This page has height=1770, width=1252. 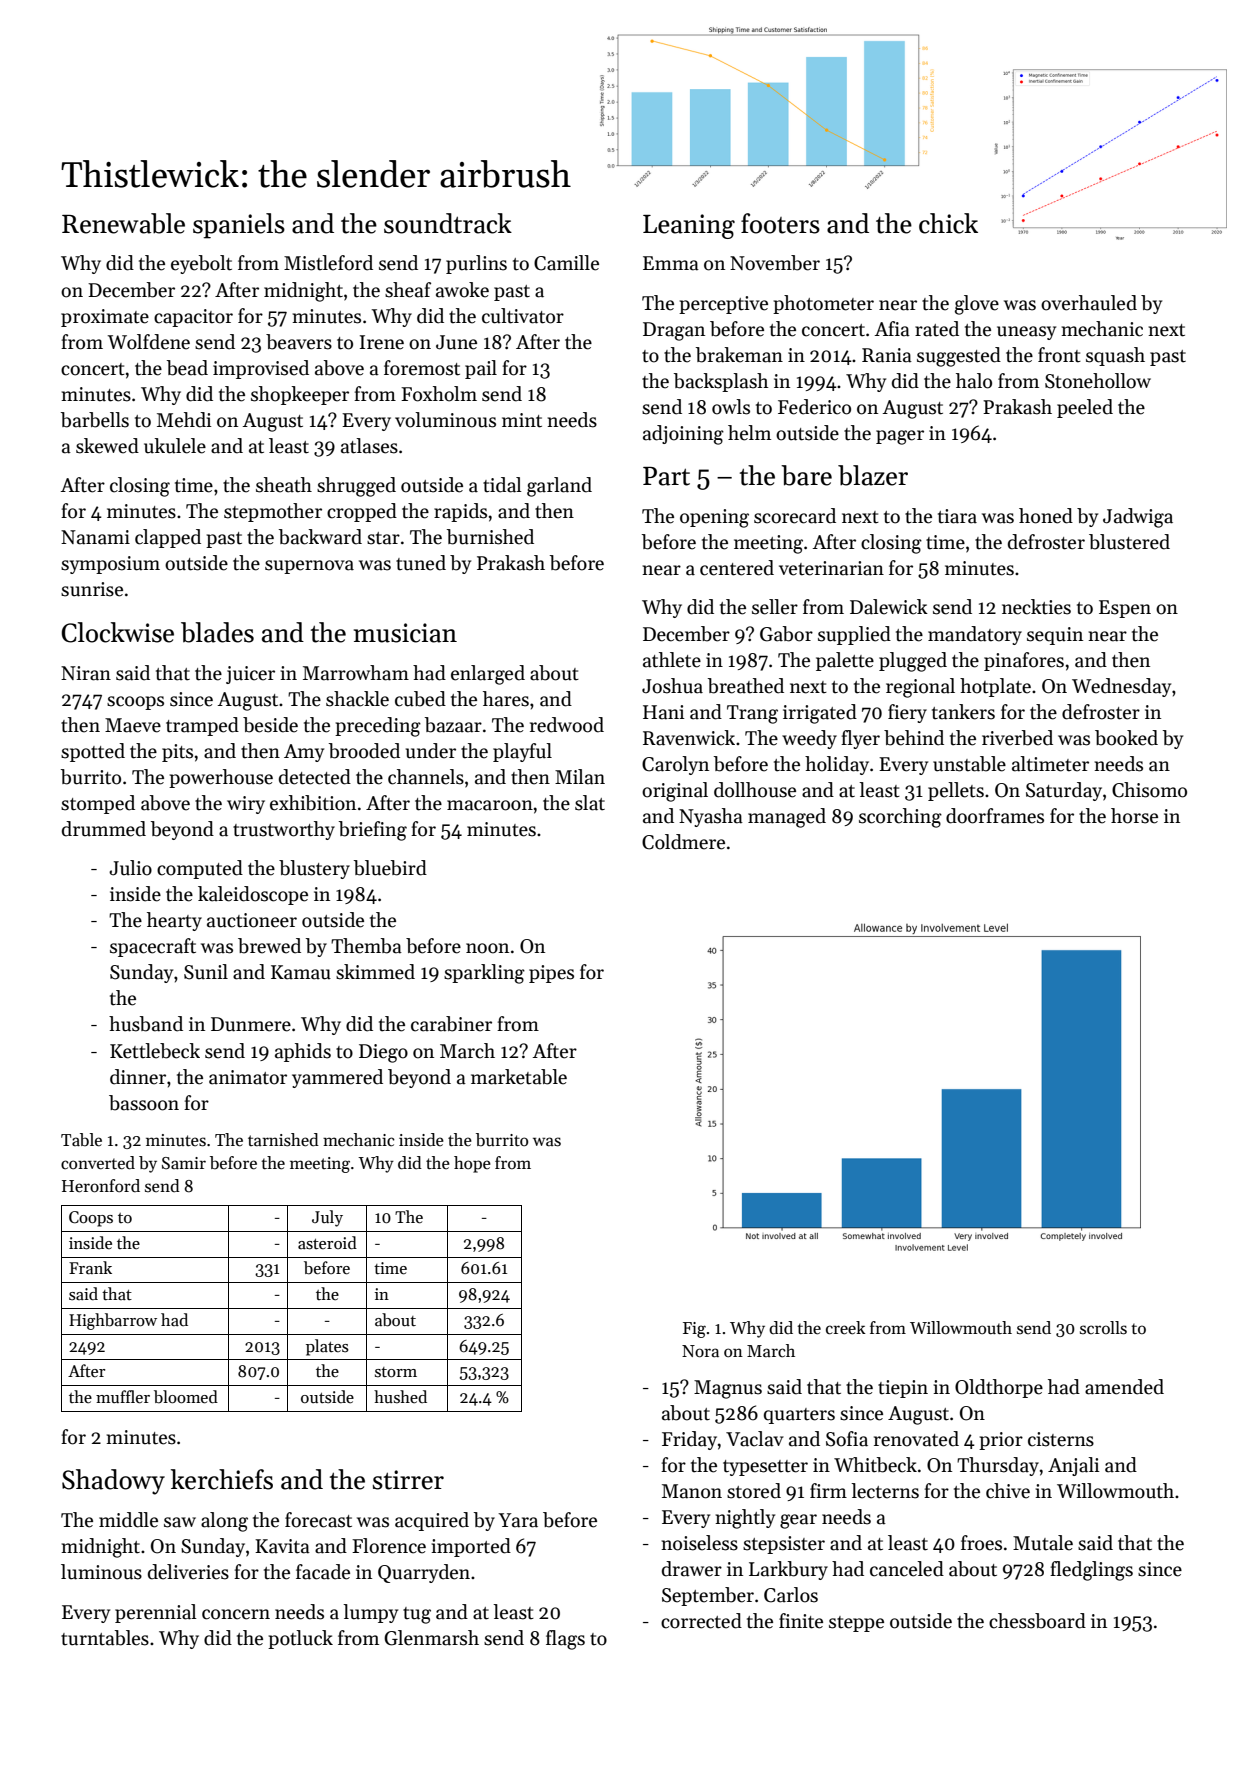 What do you see at coordinates (1074, 1466) in the page?
I see `Anjali` at bounding box center [1074, 1466].
